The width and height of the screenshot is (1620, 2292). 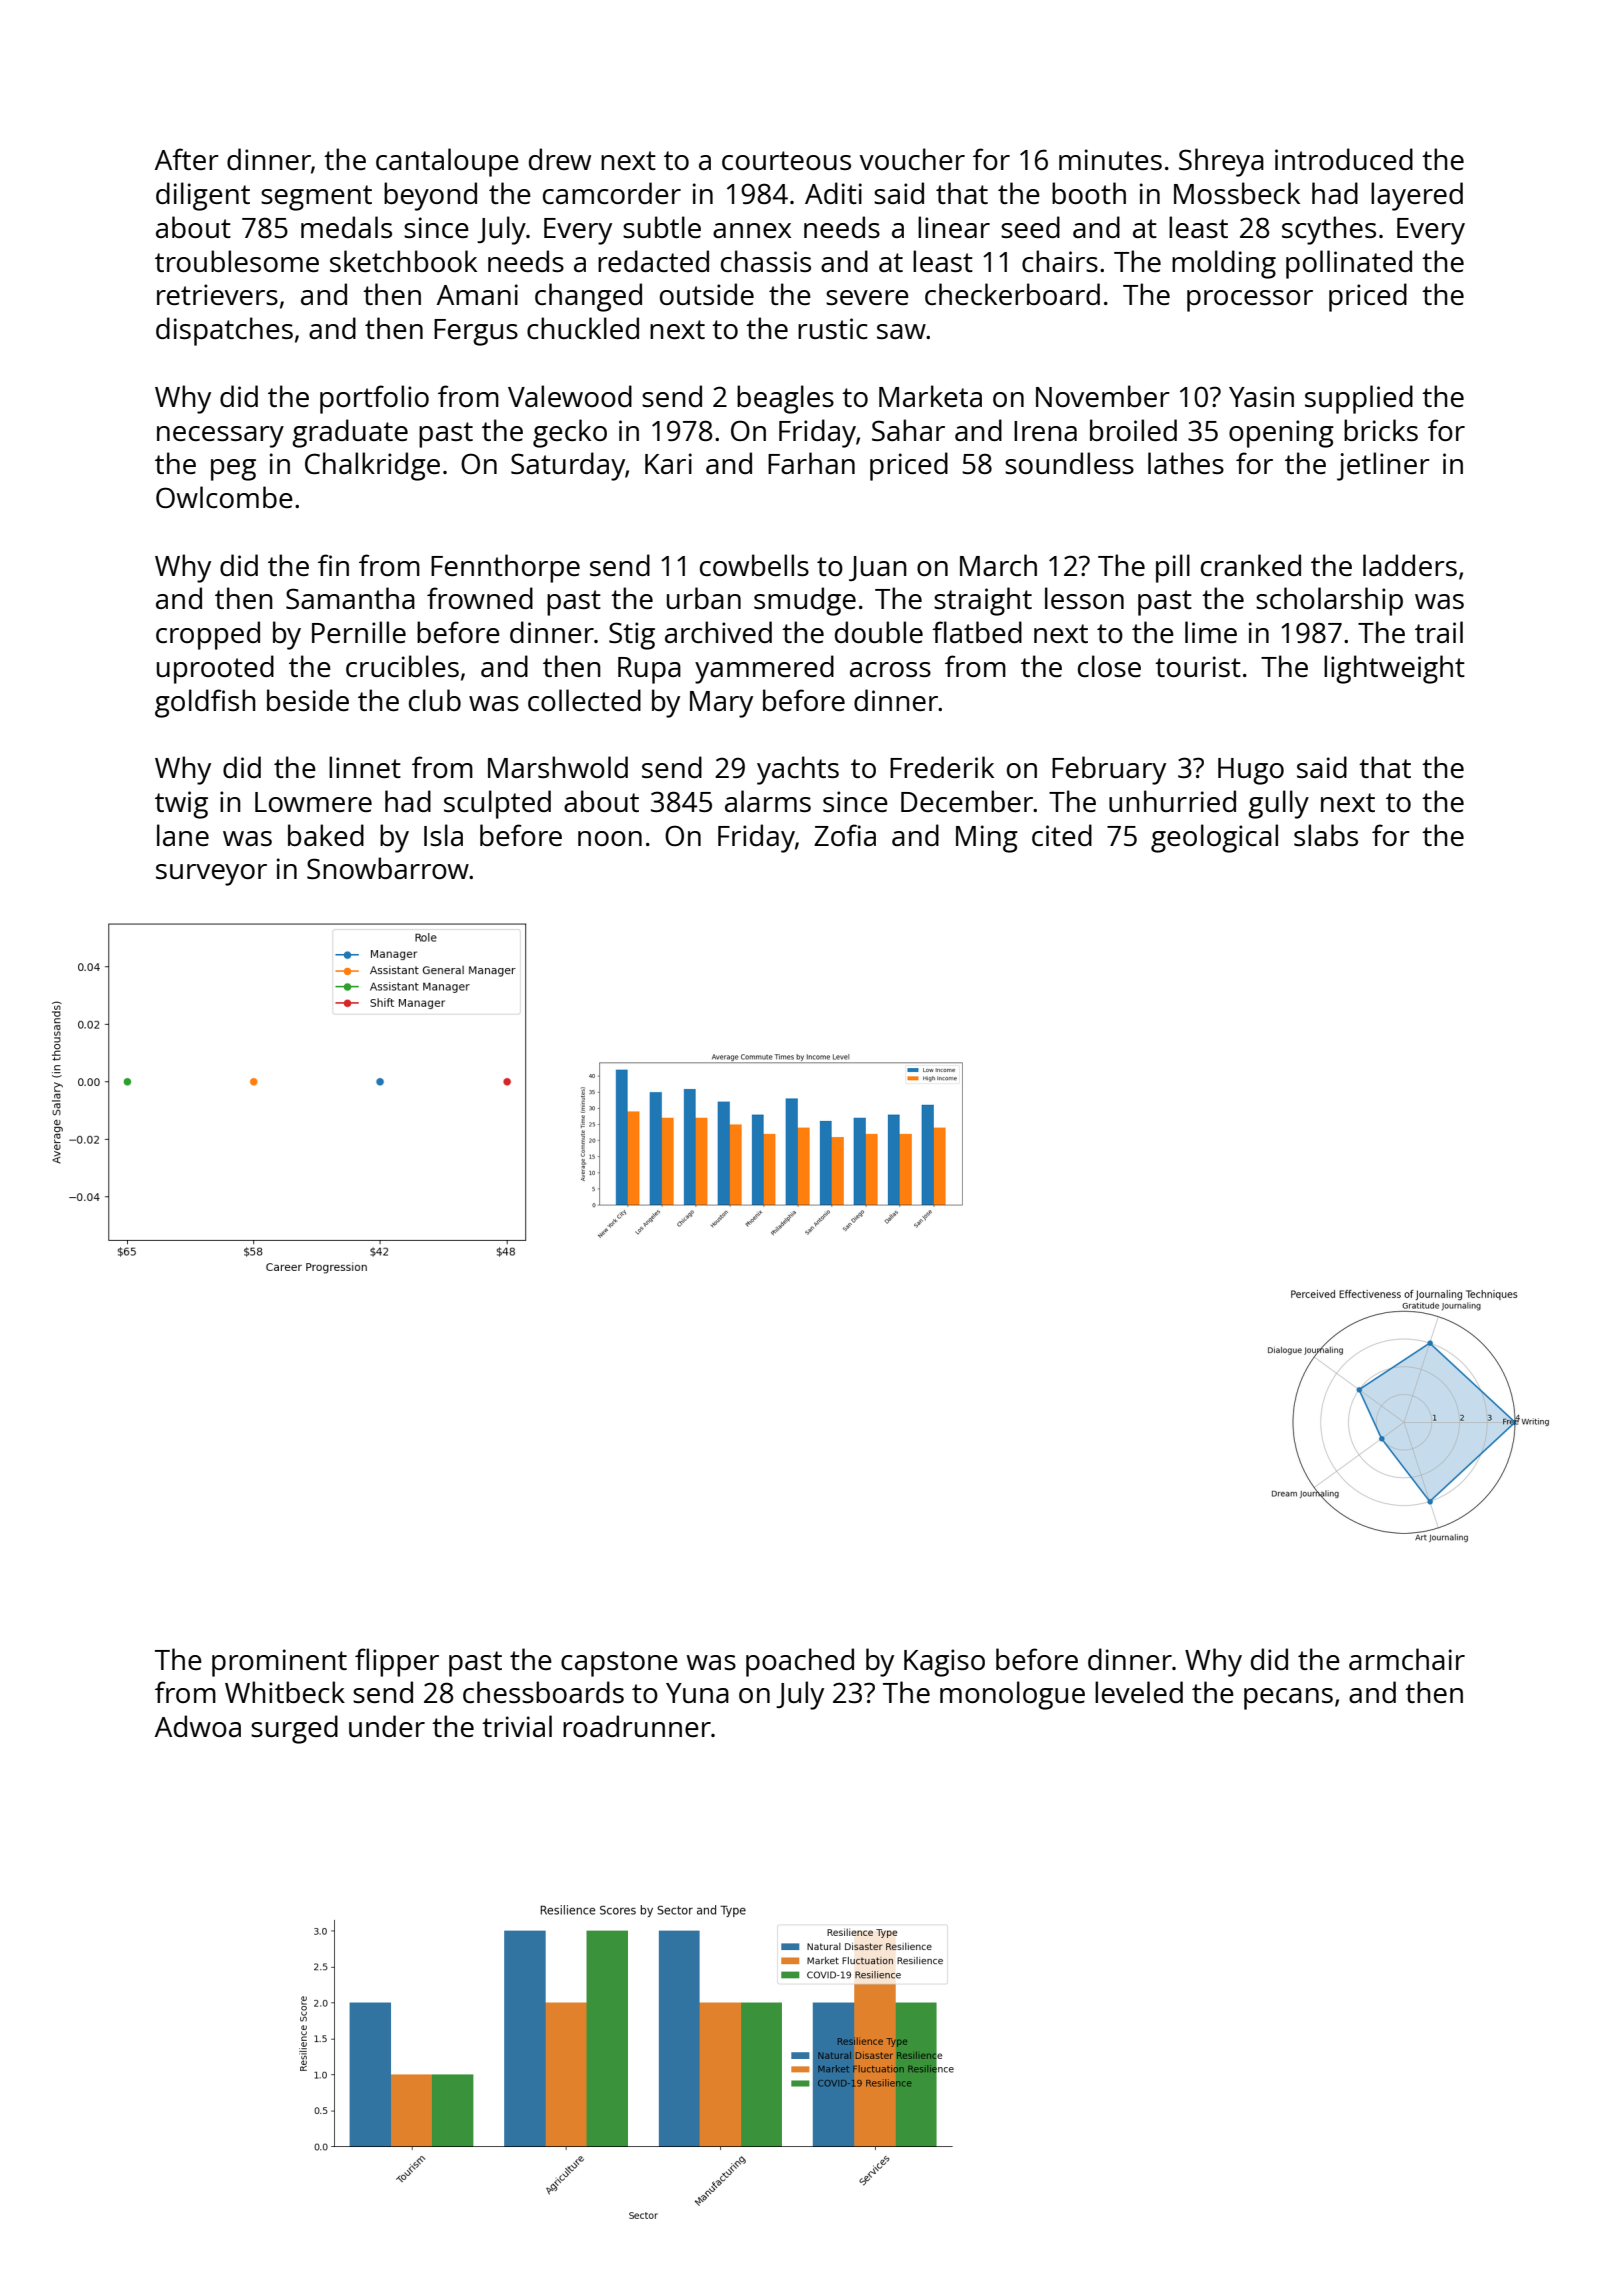 What do you see at coordinates (637, 1726) in the screenshot?
I see `roadrunner` at bounding box center [637, 1726].
